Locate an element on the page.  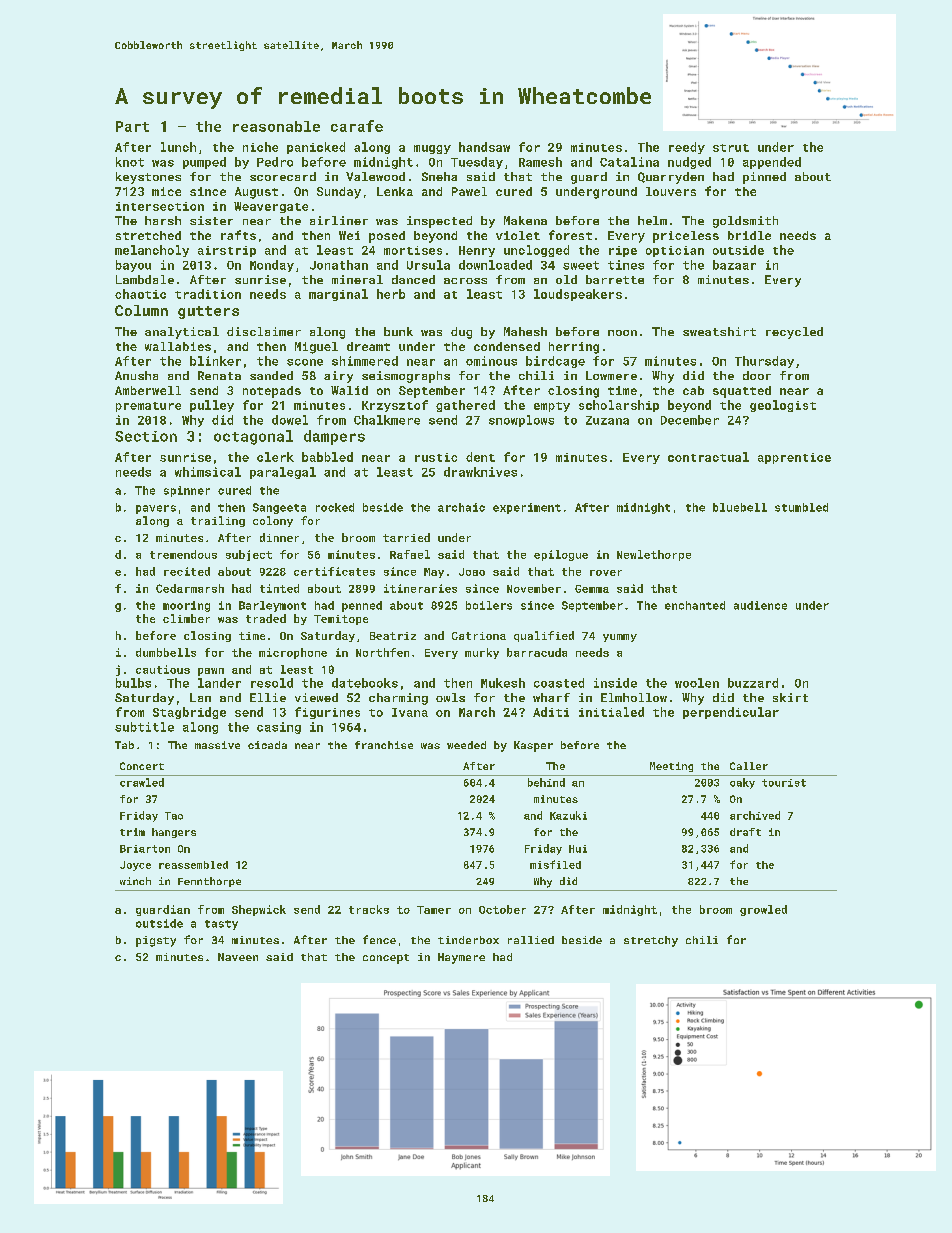
dumbbells is located at coordinates (166, 652).
